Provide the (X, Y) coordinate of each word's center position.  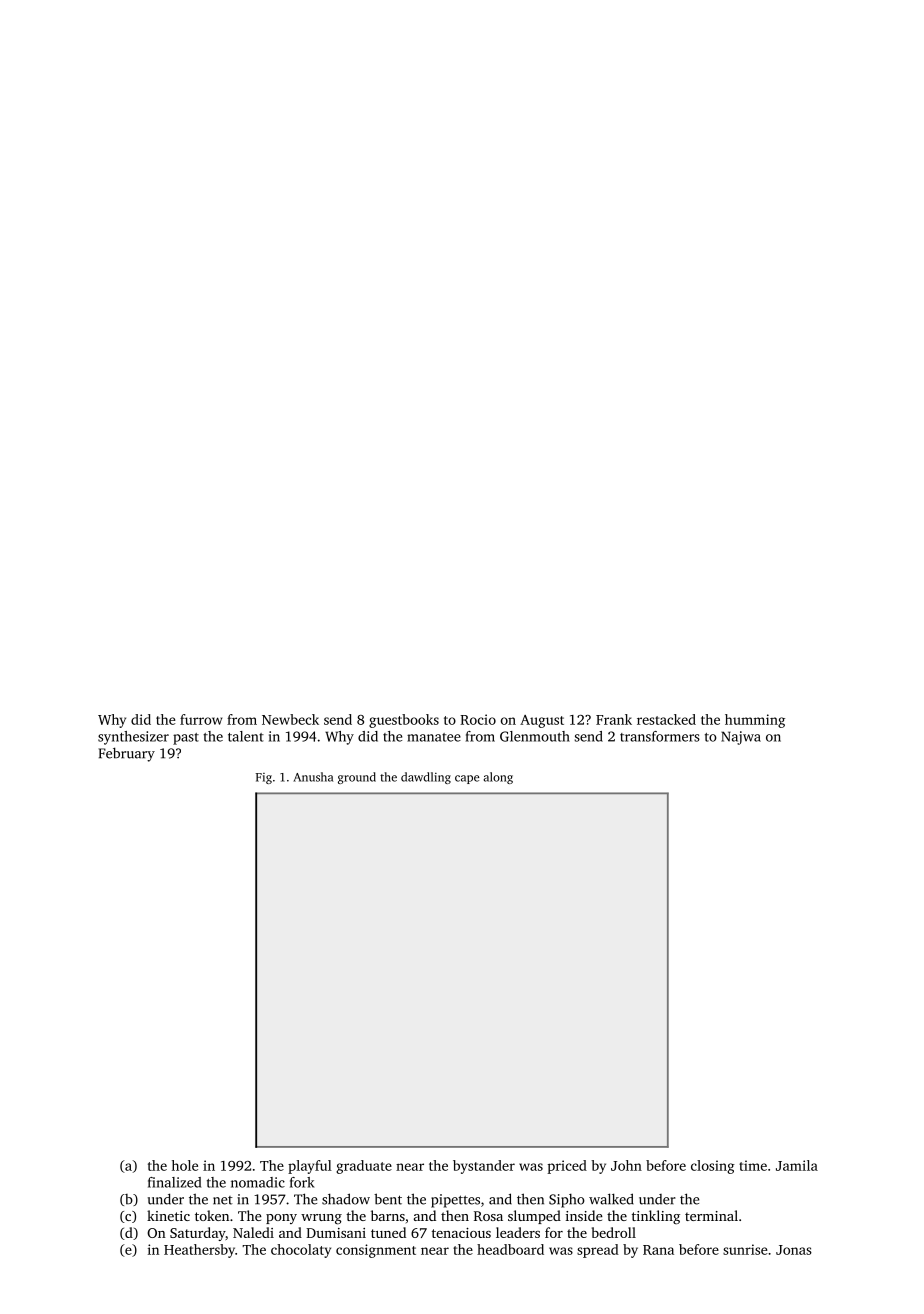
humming (755, 721)
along (498, 778)
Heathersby (199, 1251)
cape (467, 779)
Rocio (478, 719)
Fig (264, 778)
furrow (201, 719)
